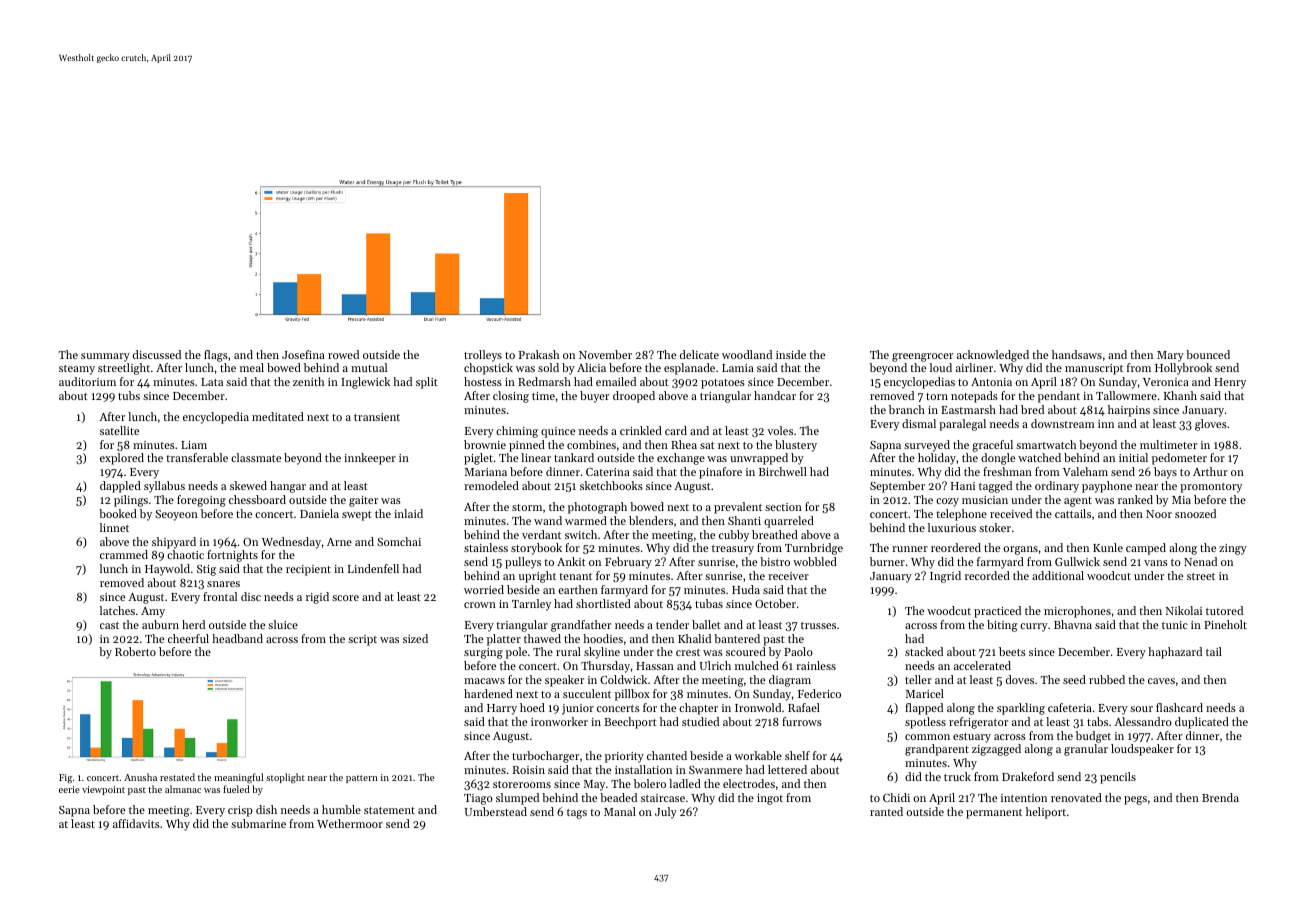  I want to click on Roberto, so click(135, 651).
